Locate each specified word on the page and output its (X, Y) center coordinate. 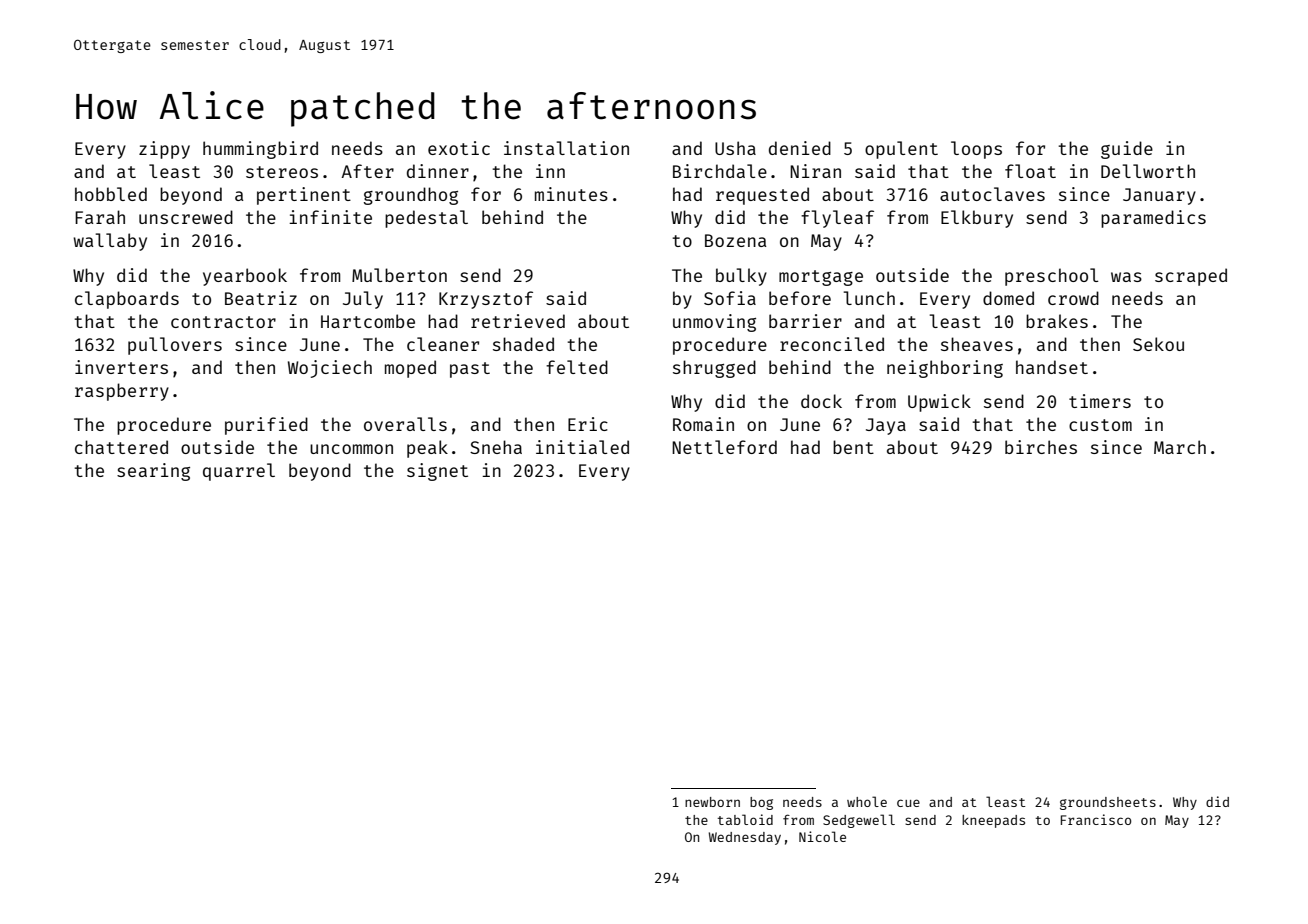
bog (761, 803)
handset (1052, 367)
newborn (712, 802)
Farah (100, 217)
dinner (438, 171)
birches (1041, 447)
